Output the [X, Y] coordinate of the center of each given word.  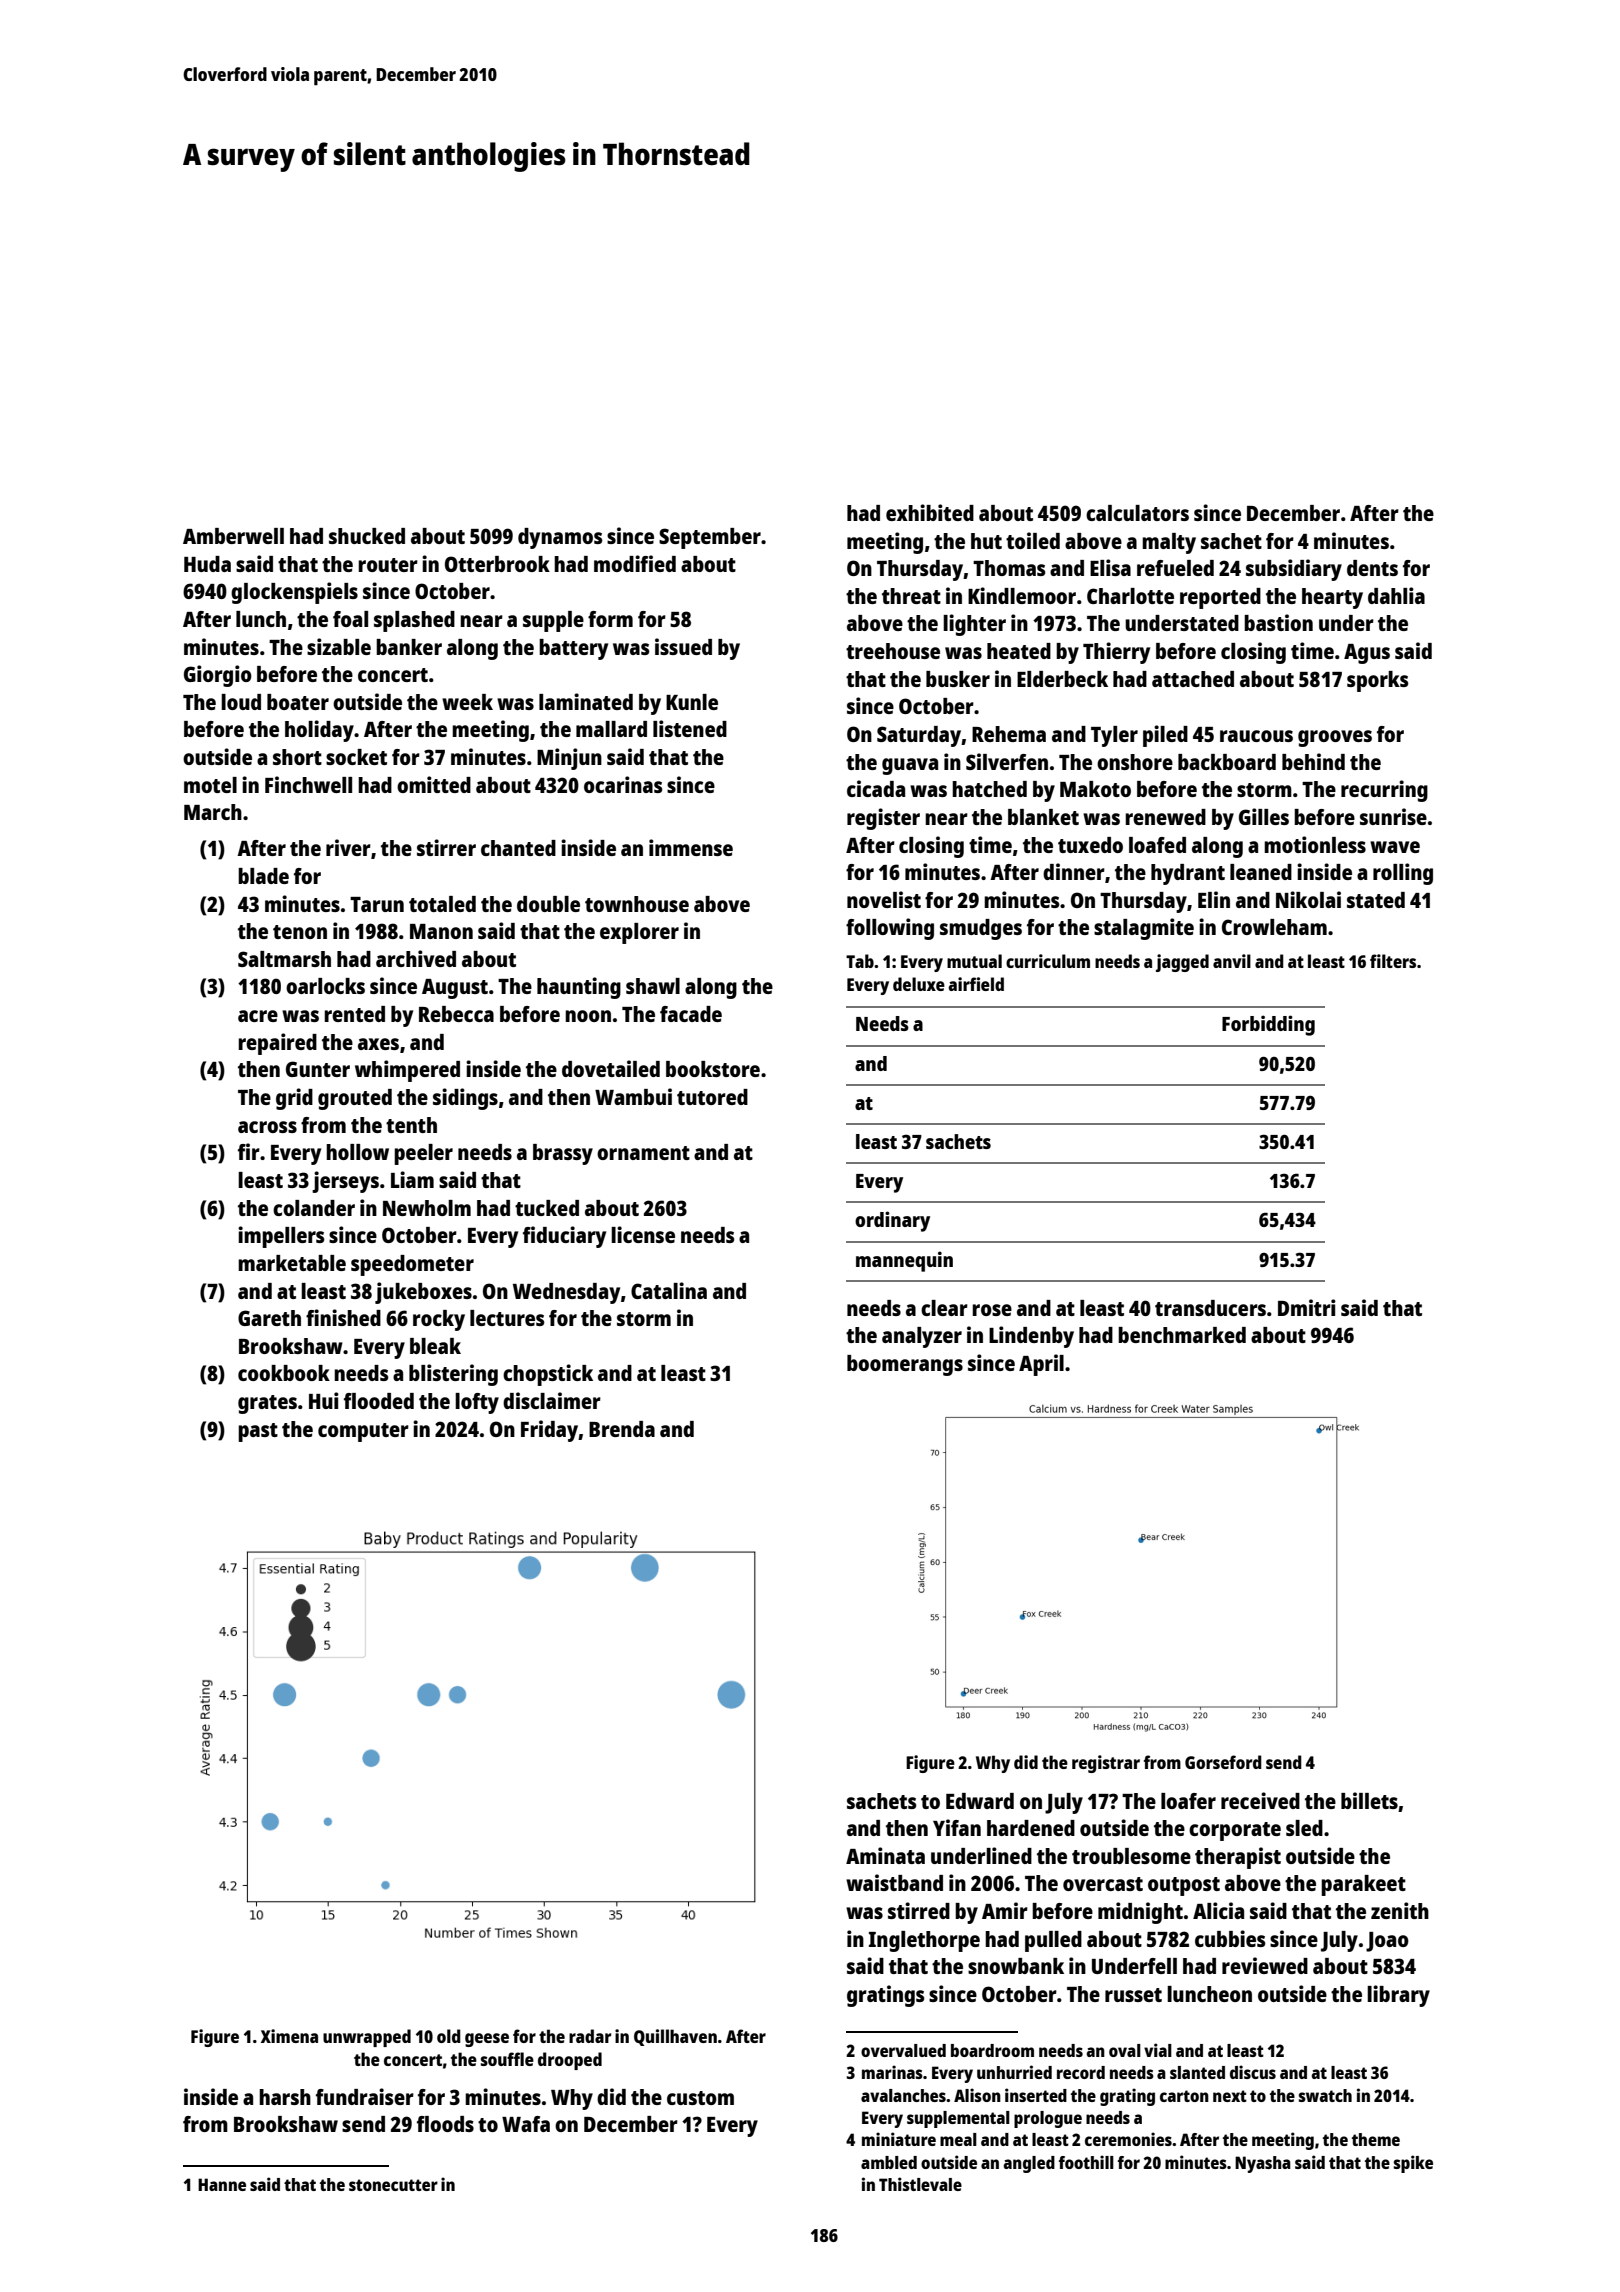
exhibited [930, 512]
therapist [1238, 1858]
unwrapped [367, 2038]
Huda [207, 564]
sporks [1378, 681]
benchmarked [1182, 1335]
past [258, 1432]
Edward [980, 1801]
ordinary [892, 1221]
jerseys [345, 1182]
